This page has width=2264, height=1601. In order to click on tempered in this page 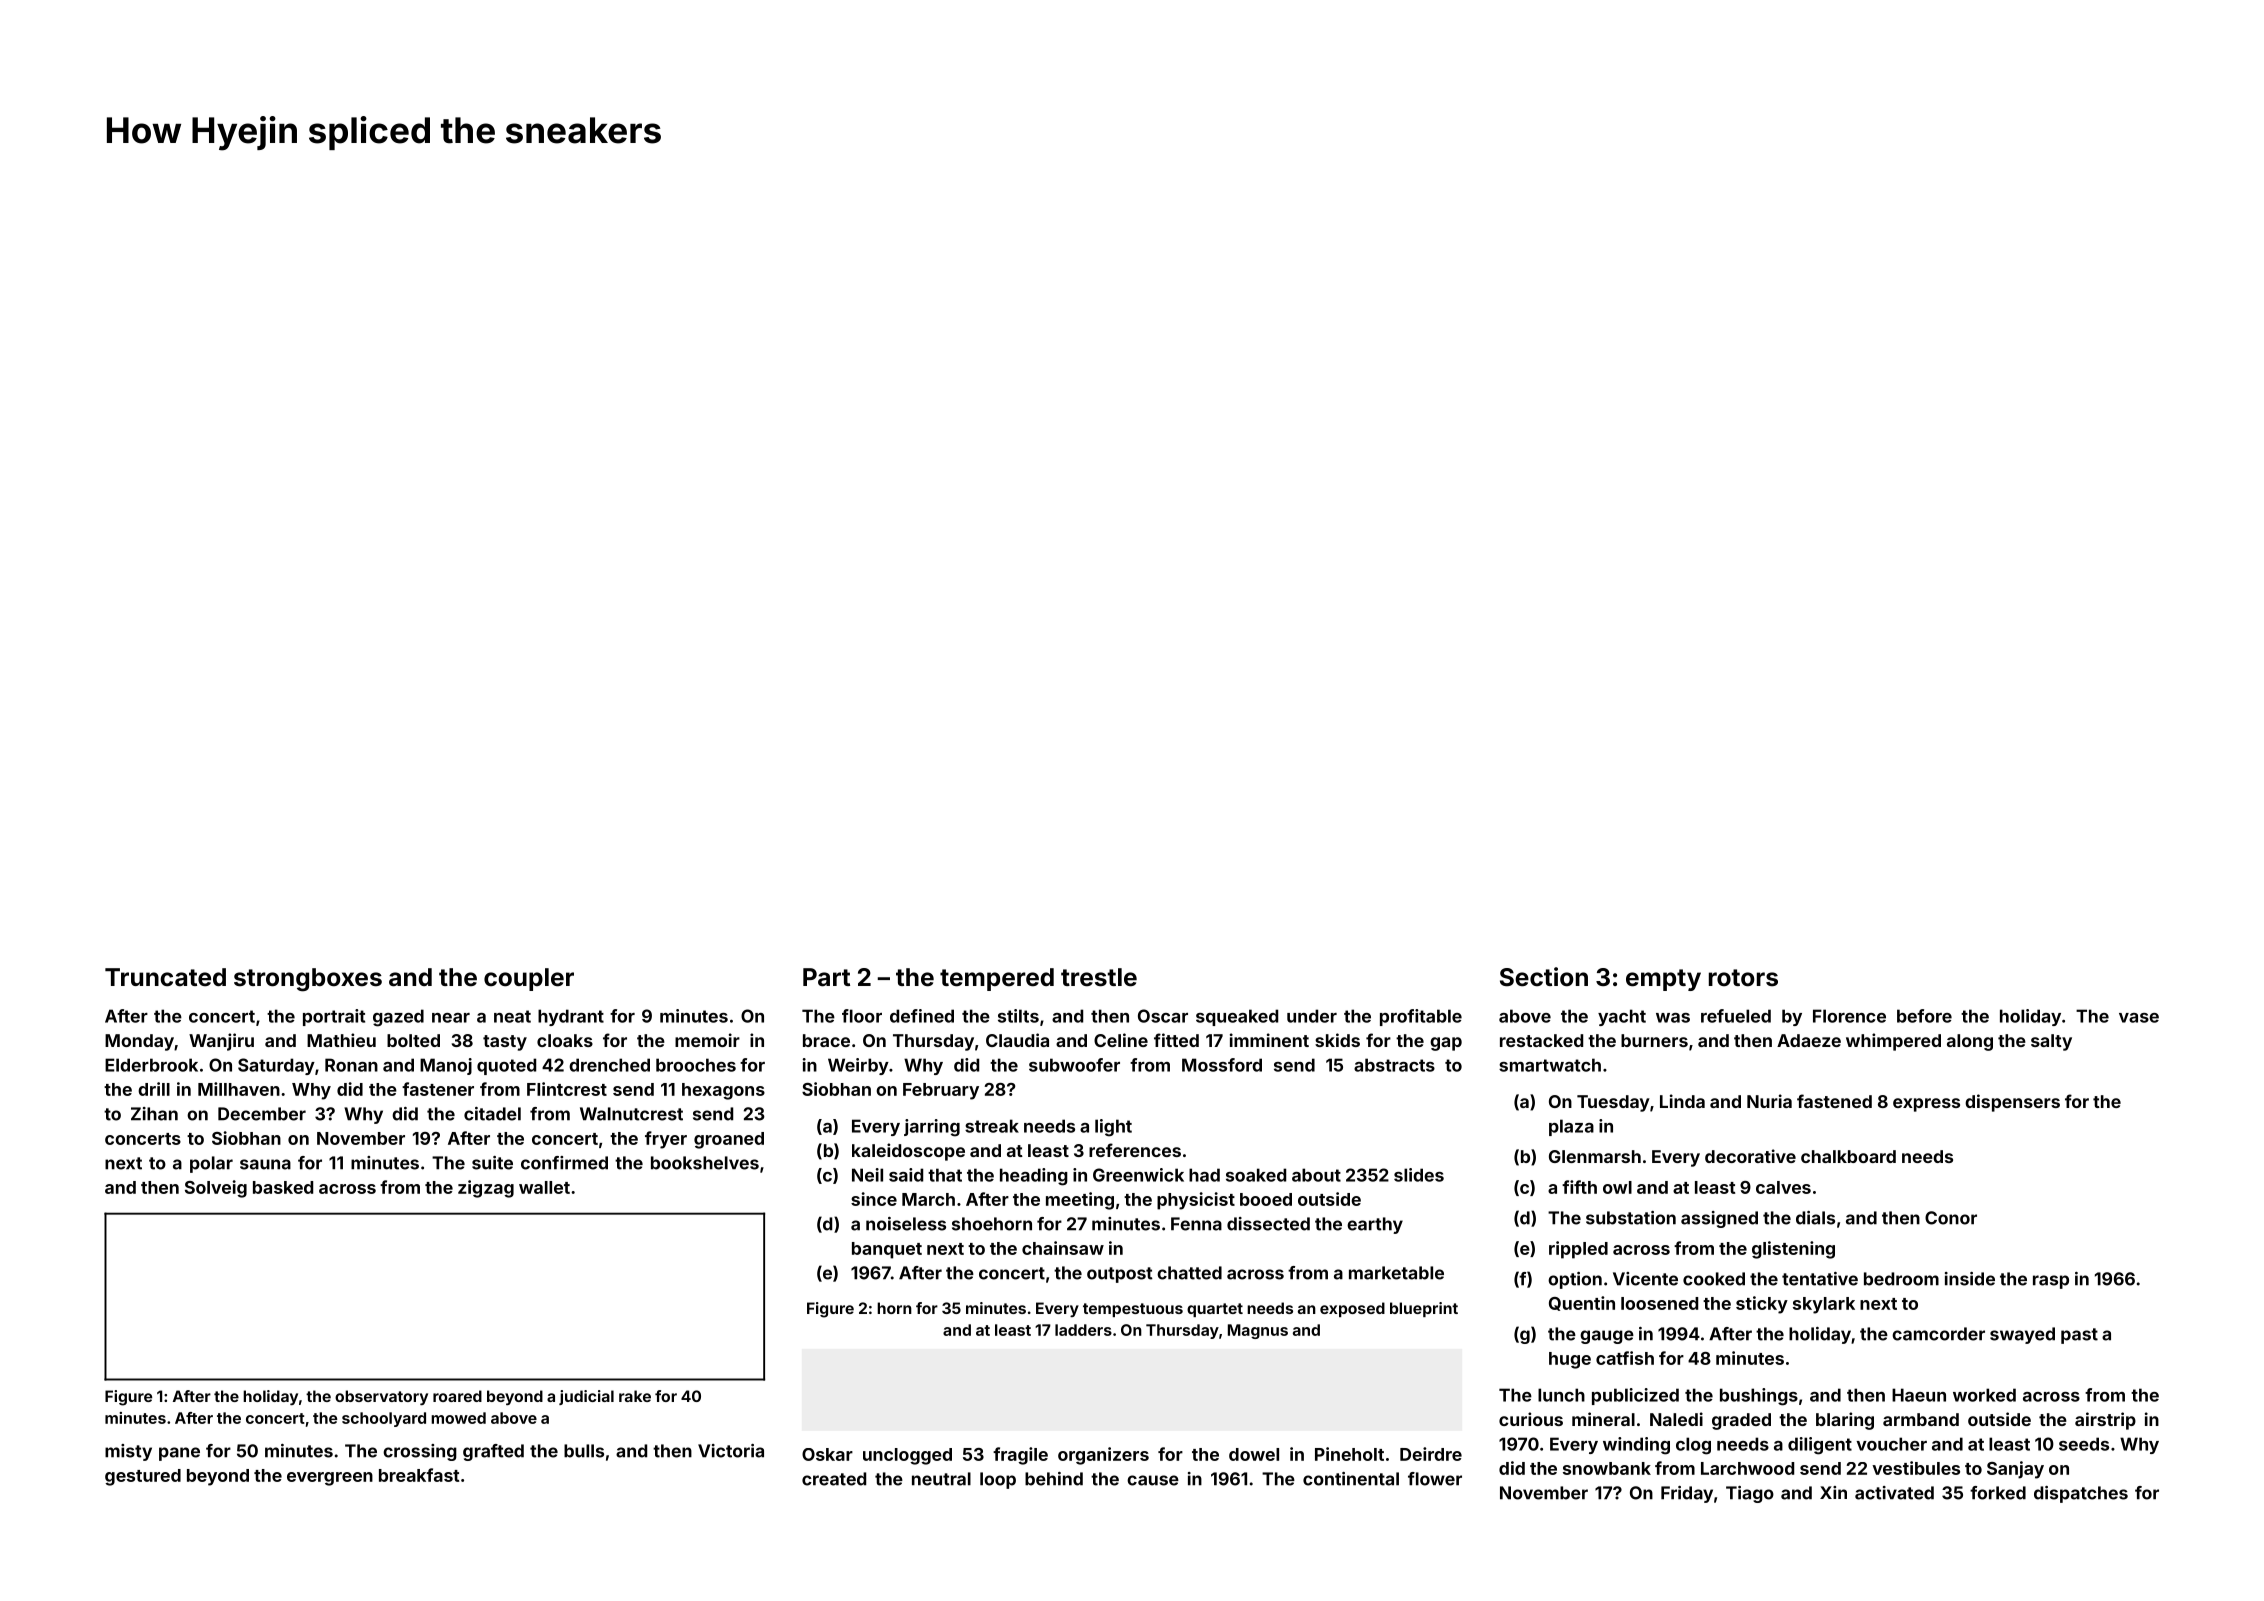, I will do `click(997, 979)`.
